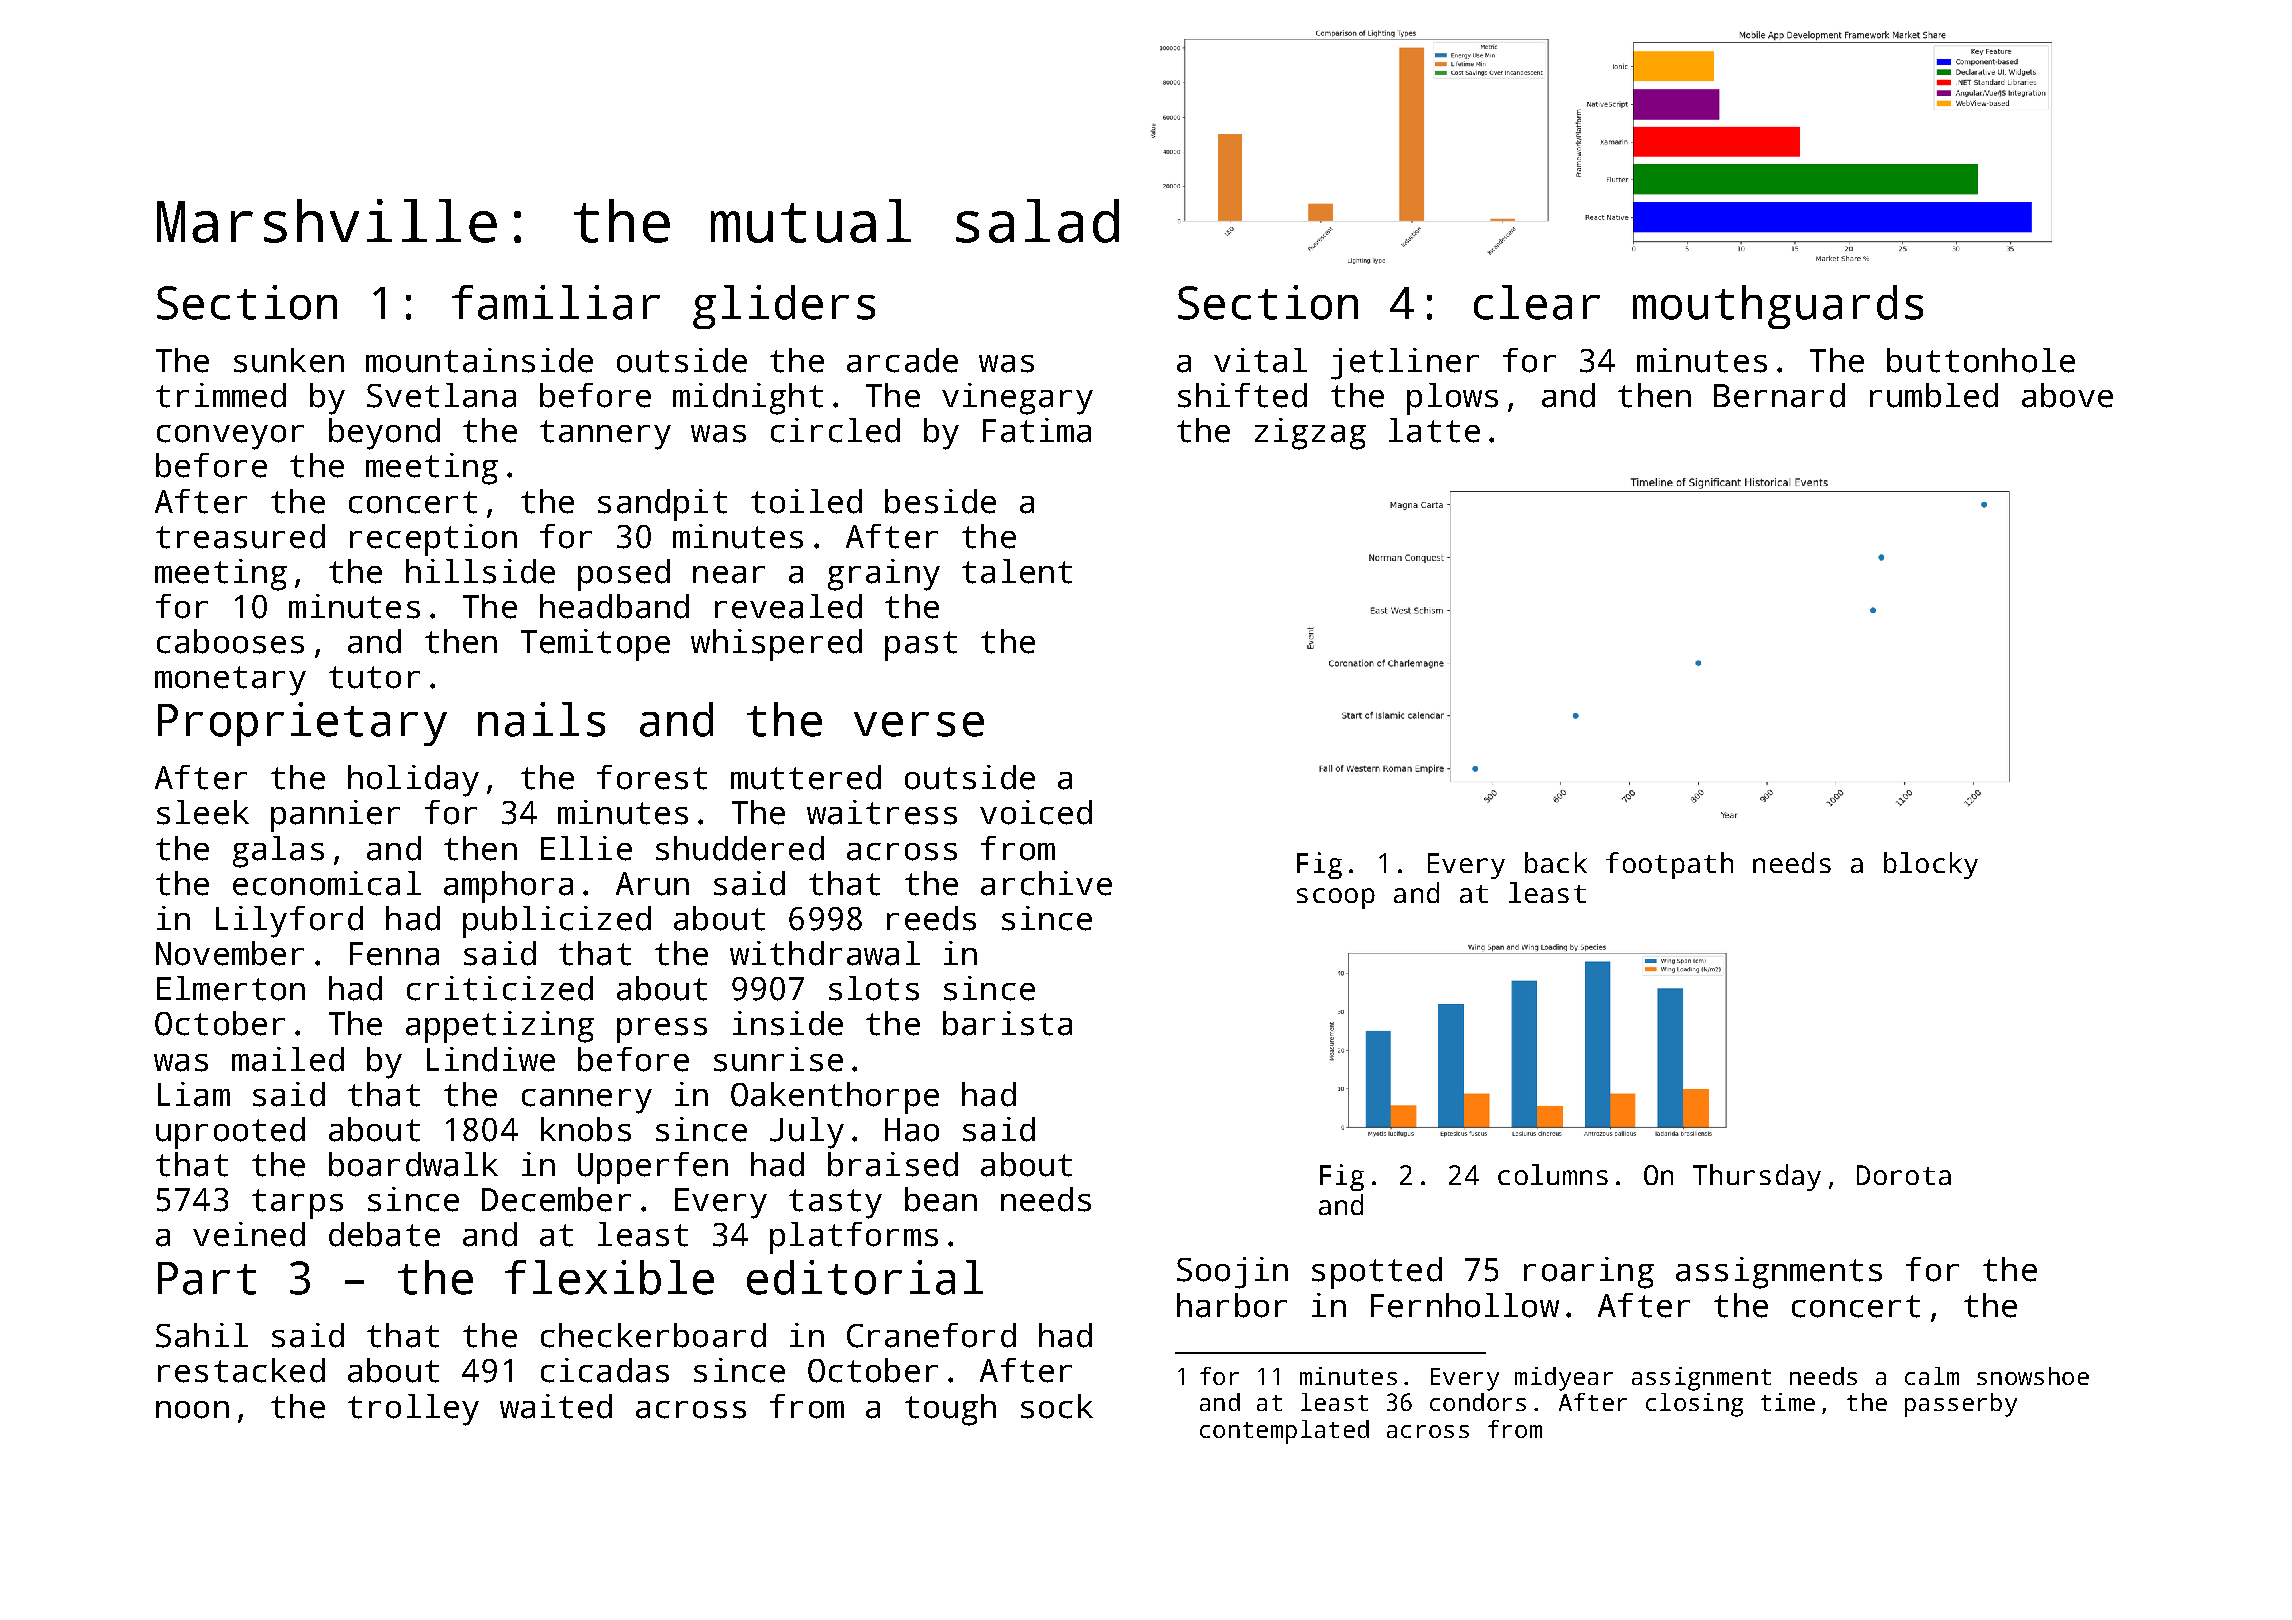 Image resolution: width=2292 pixels, height=1620 pixels. I want to click on above, so click(2067, 395).
